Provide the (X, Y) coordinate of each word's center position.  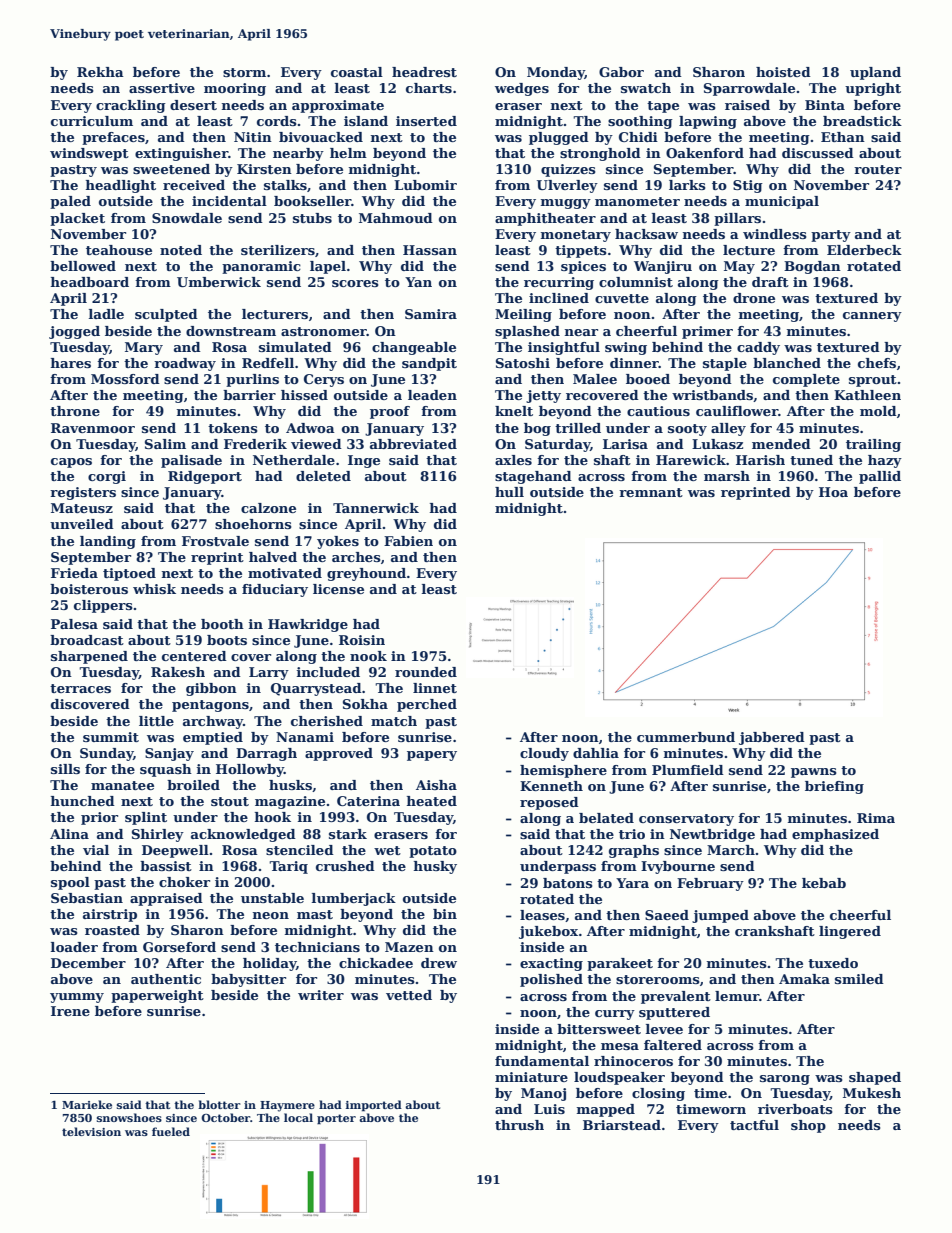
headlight (121, 186)
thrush (519, 1125)
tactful (754, 1125)
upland (875, 73)
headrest (424, 72)
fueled (171, 1131)
